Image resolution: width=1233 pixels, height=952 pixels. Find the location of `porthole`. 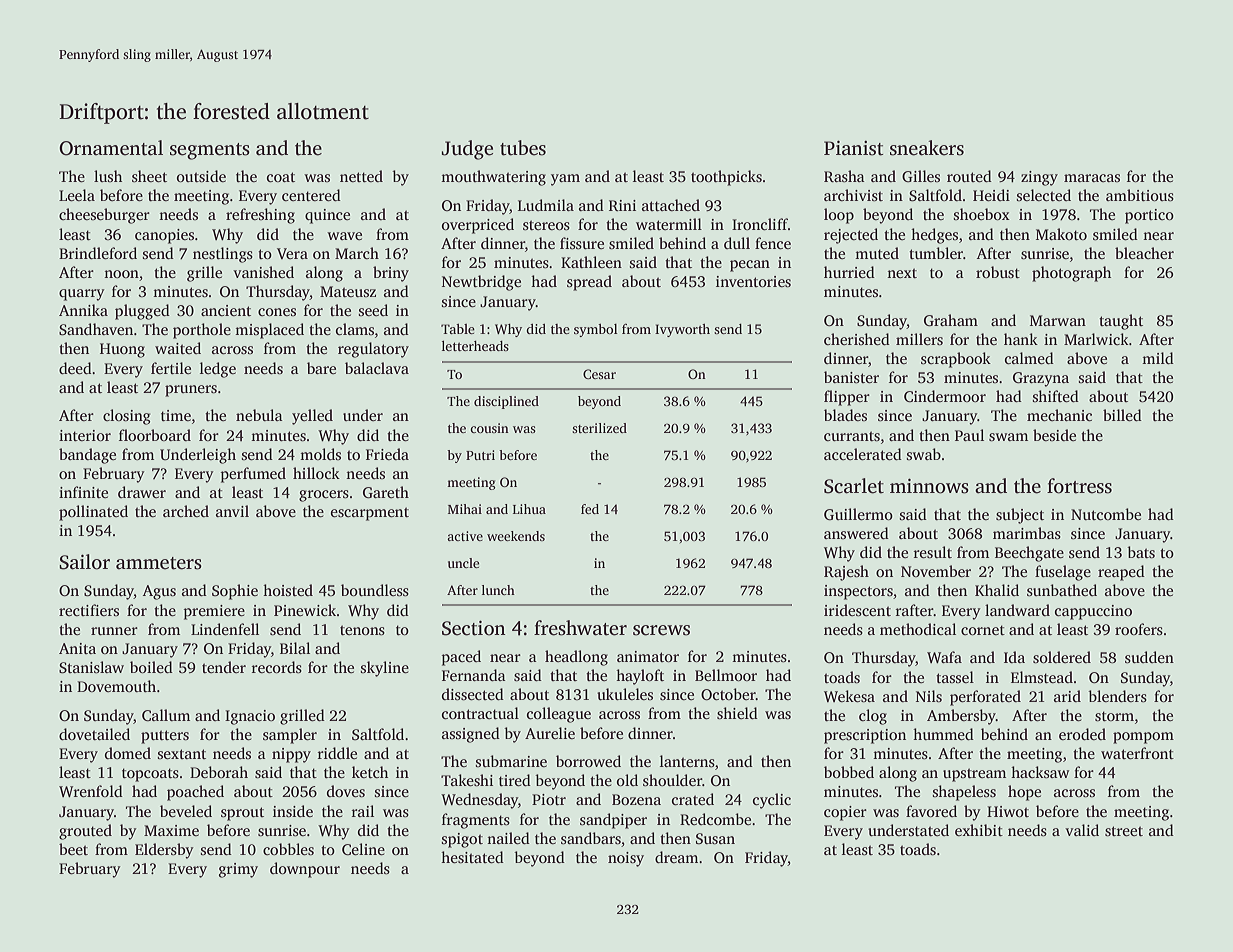

porthole is located at coordinates (202, 331).
